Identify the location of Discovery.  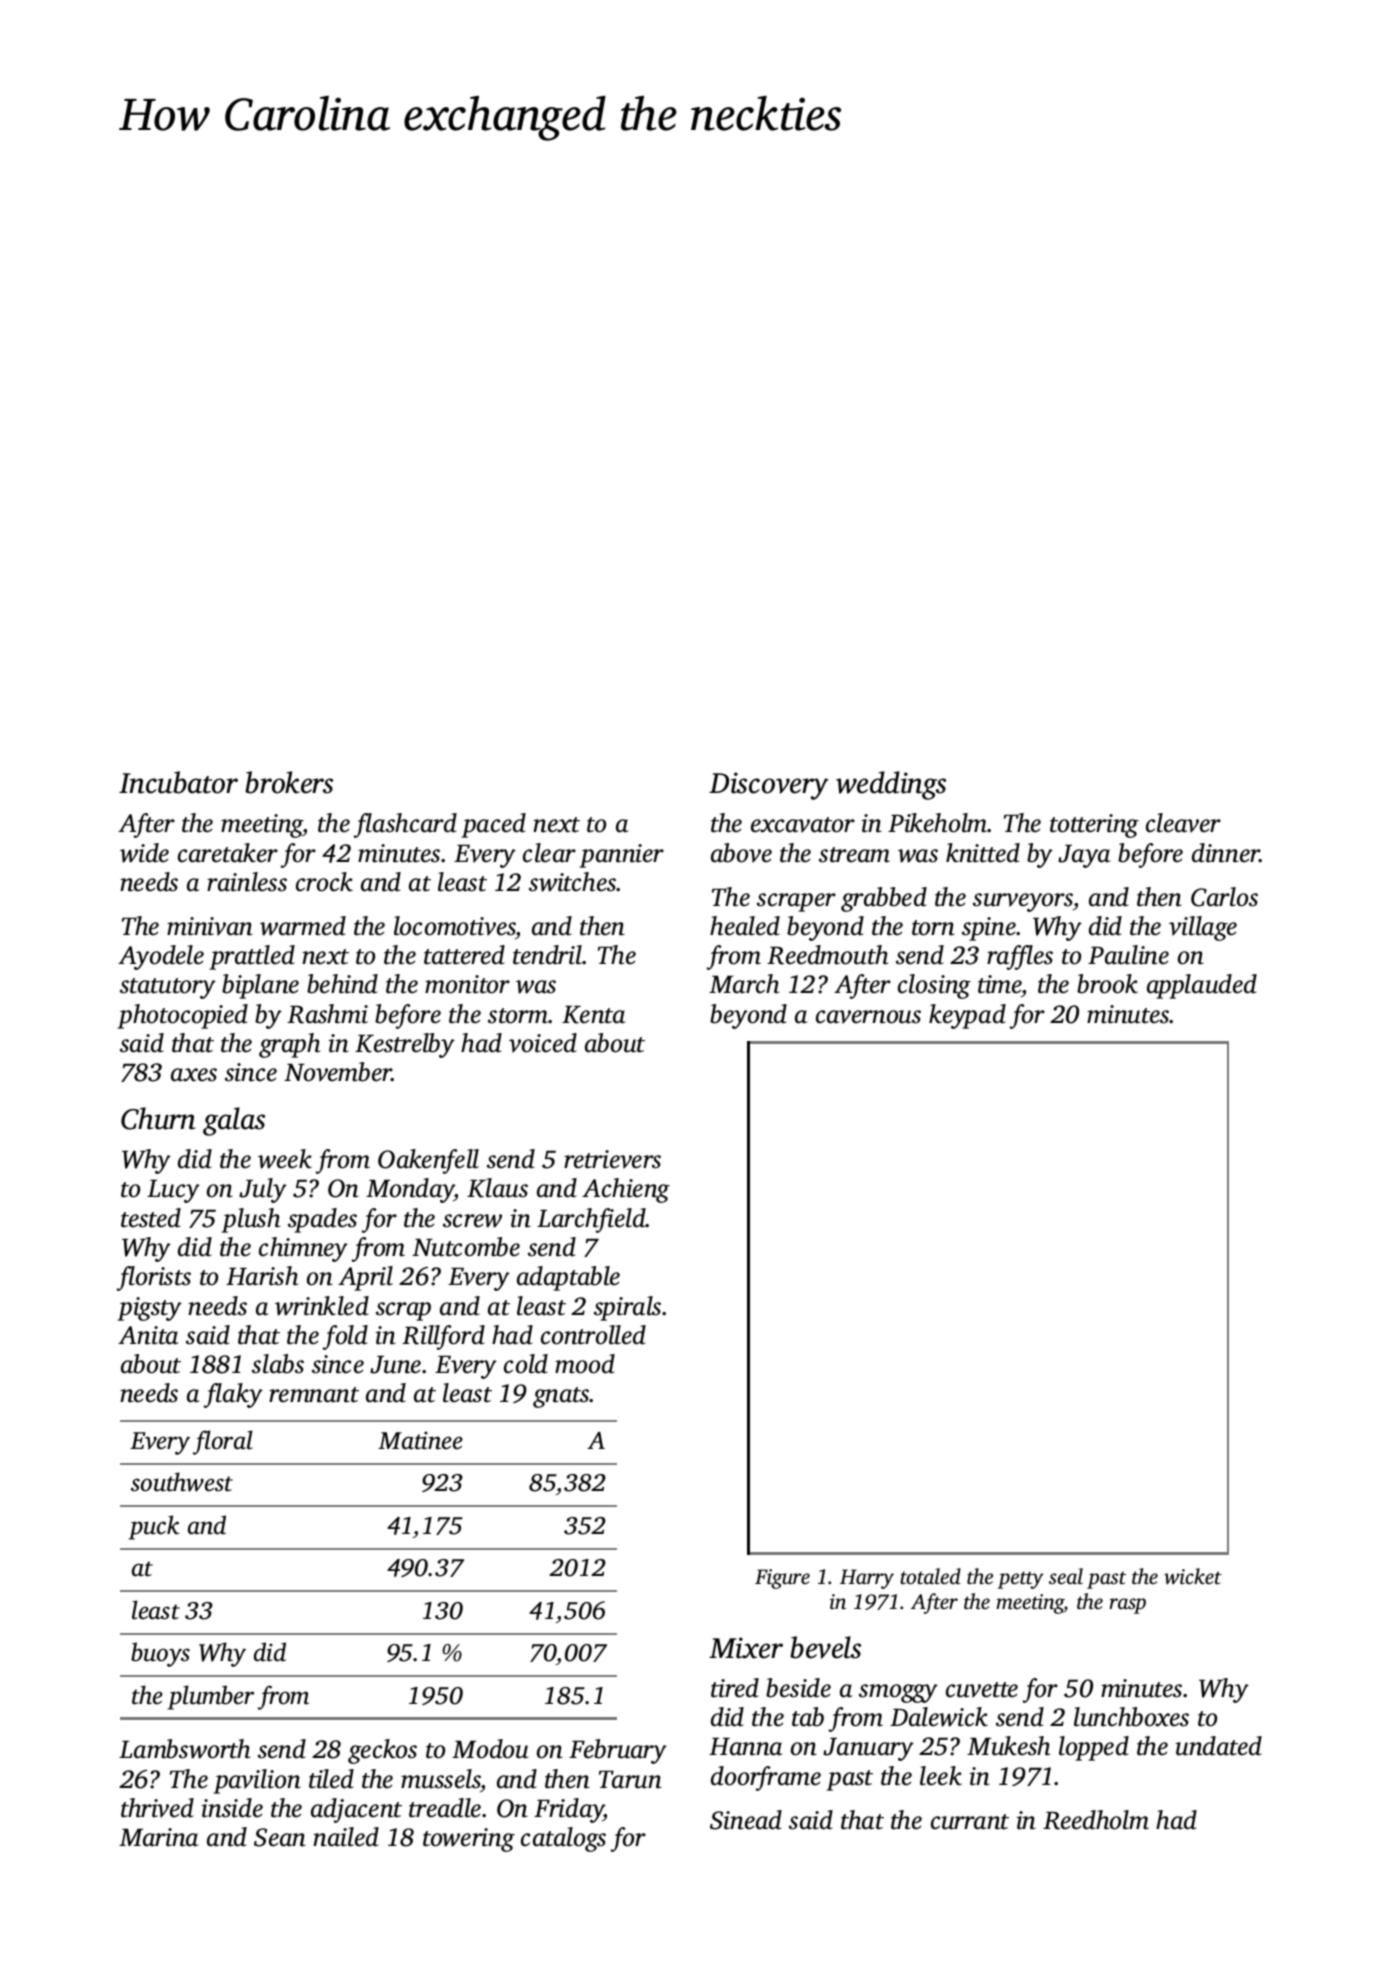
(768, 786).
